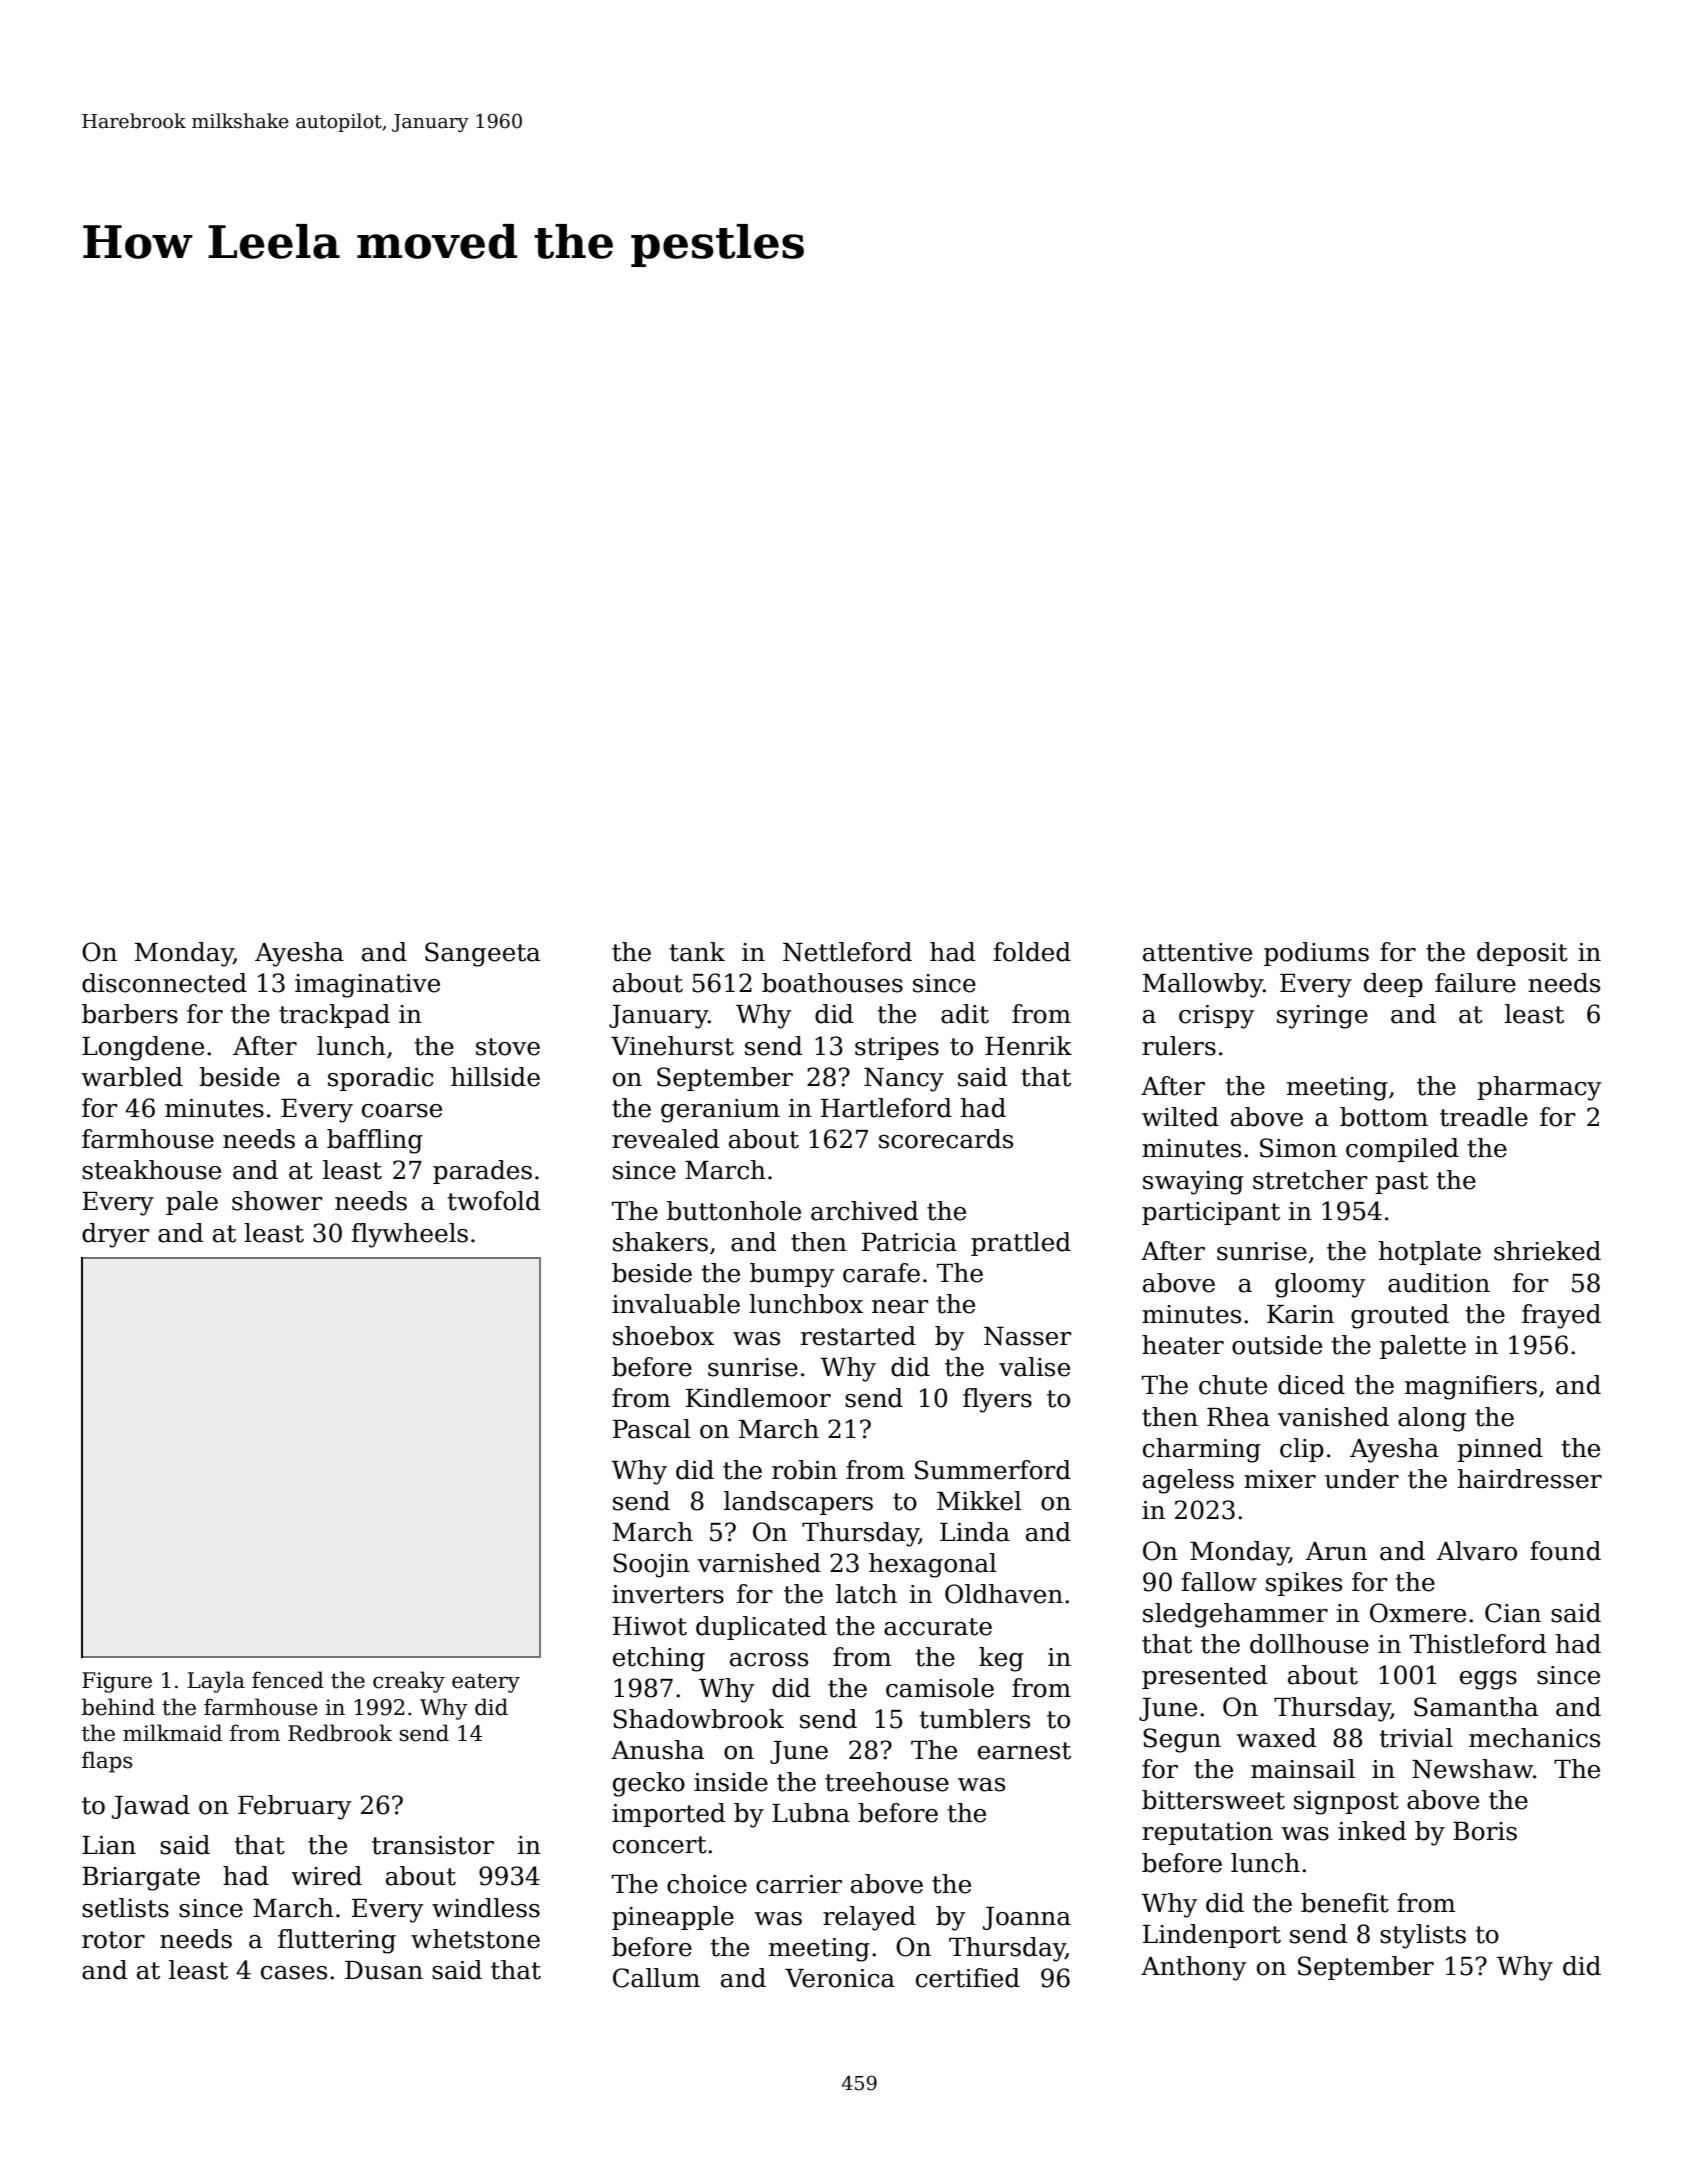 Image resolution: width=1683 pixels, height=2178 pixels. What do you see at coordinates (1032, 952) in the image?
I see `folded` at bounding box center [1032, 952].
